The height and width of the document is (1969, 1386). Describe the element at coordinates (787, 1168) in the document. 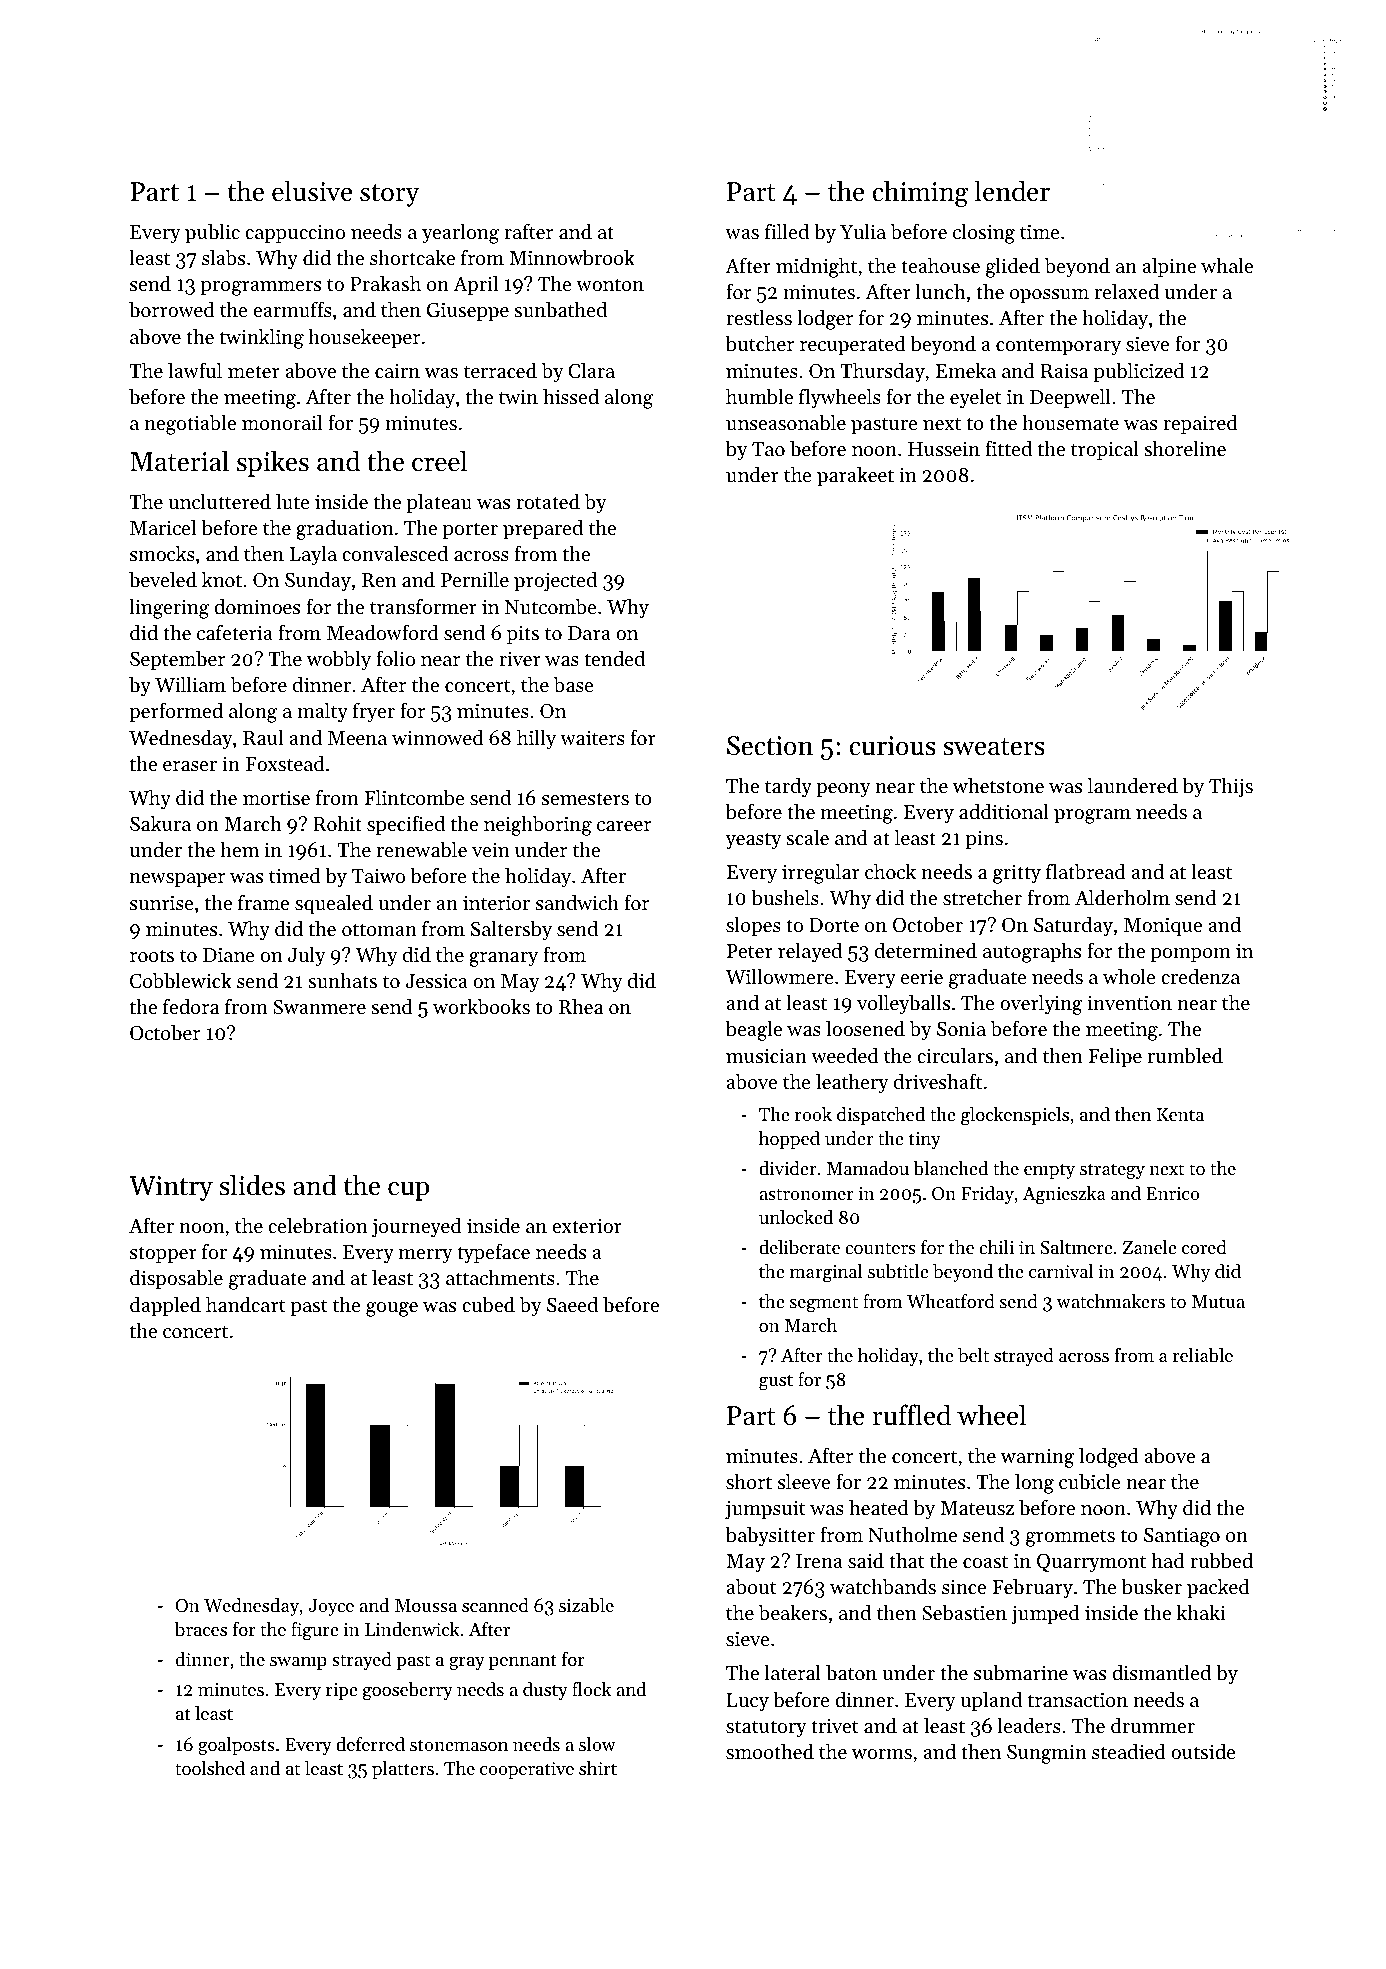

I see `divider` at that location.
